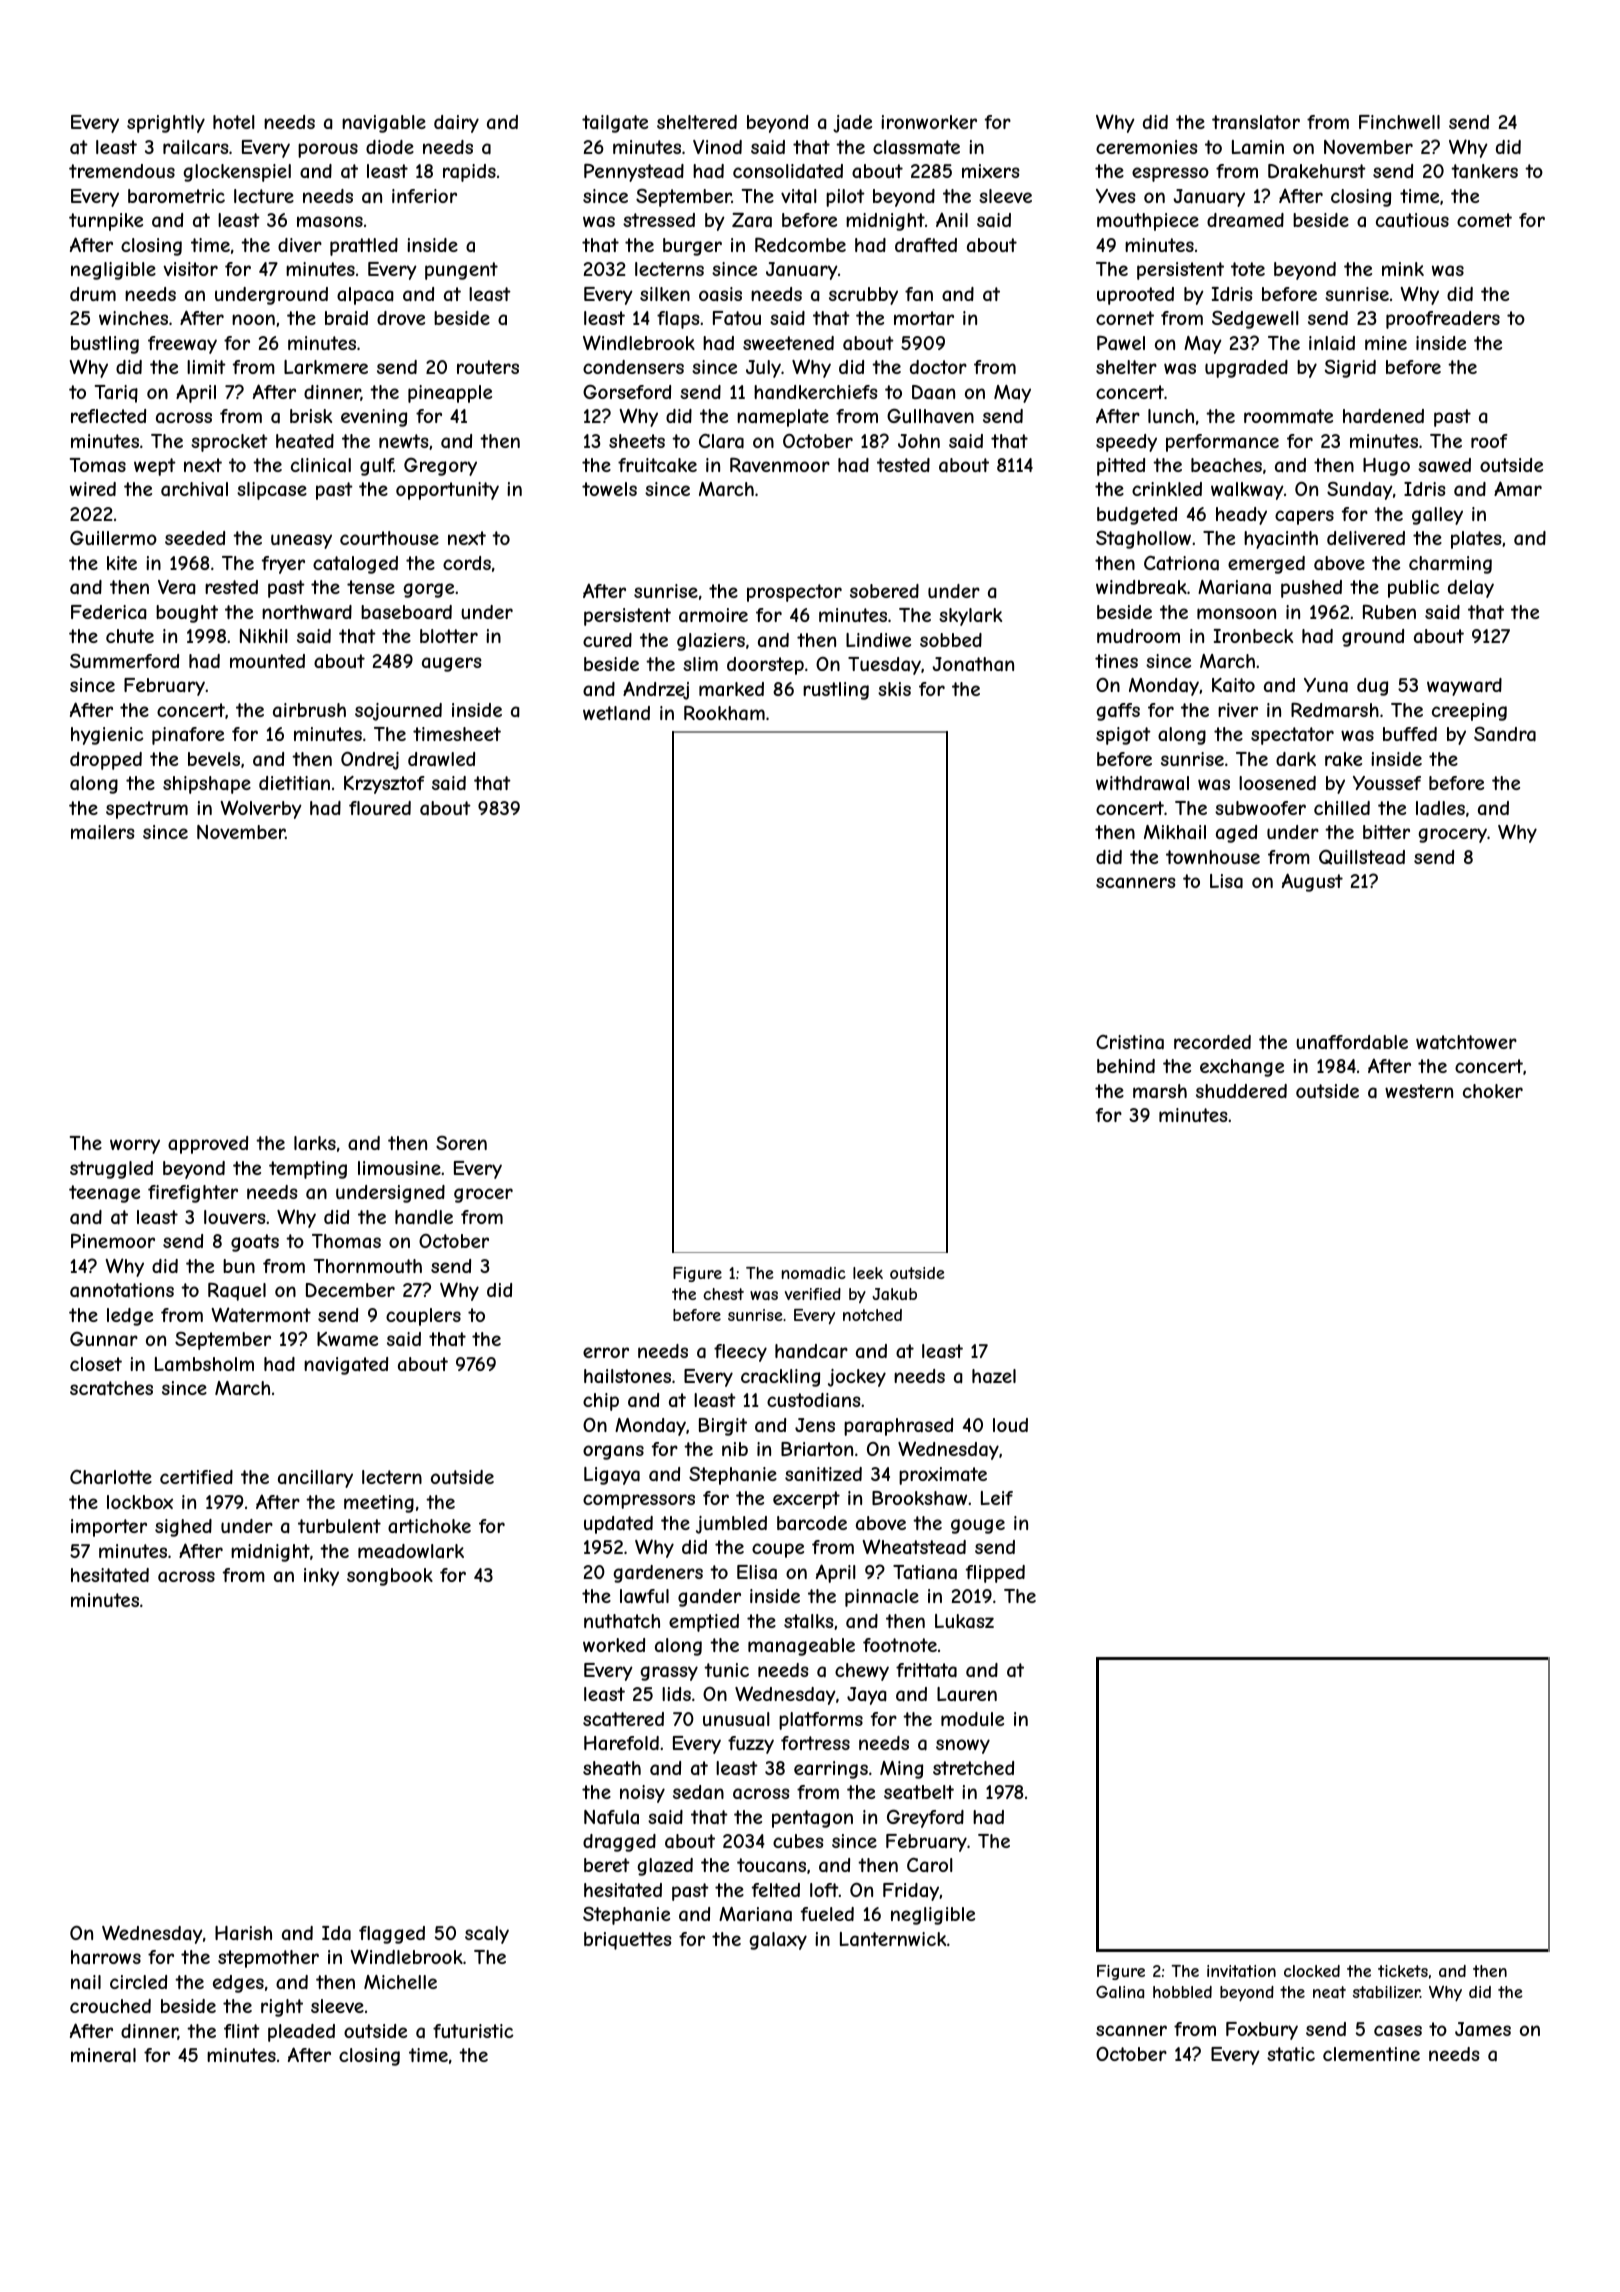  Describe the element at coordinates (1213, 857) in the document. I see `townhouse` at that location.
